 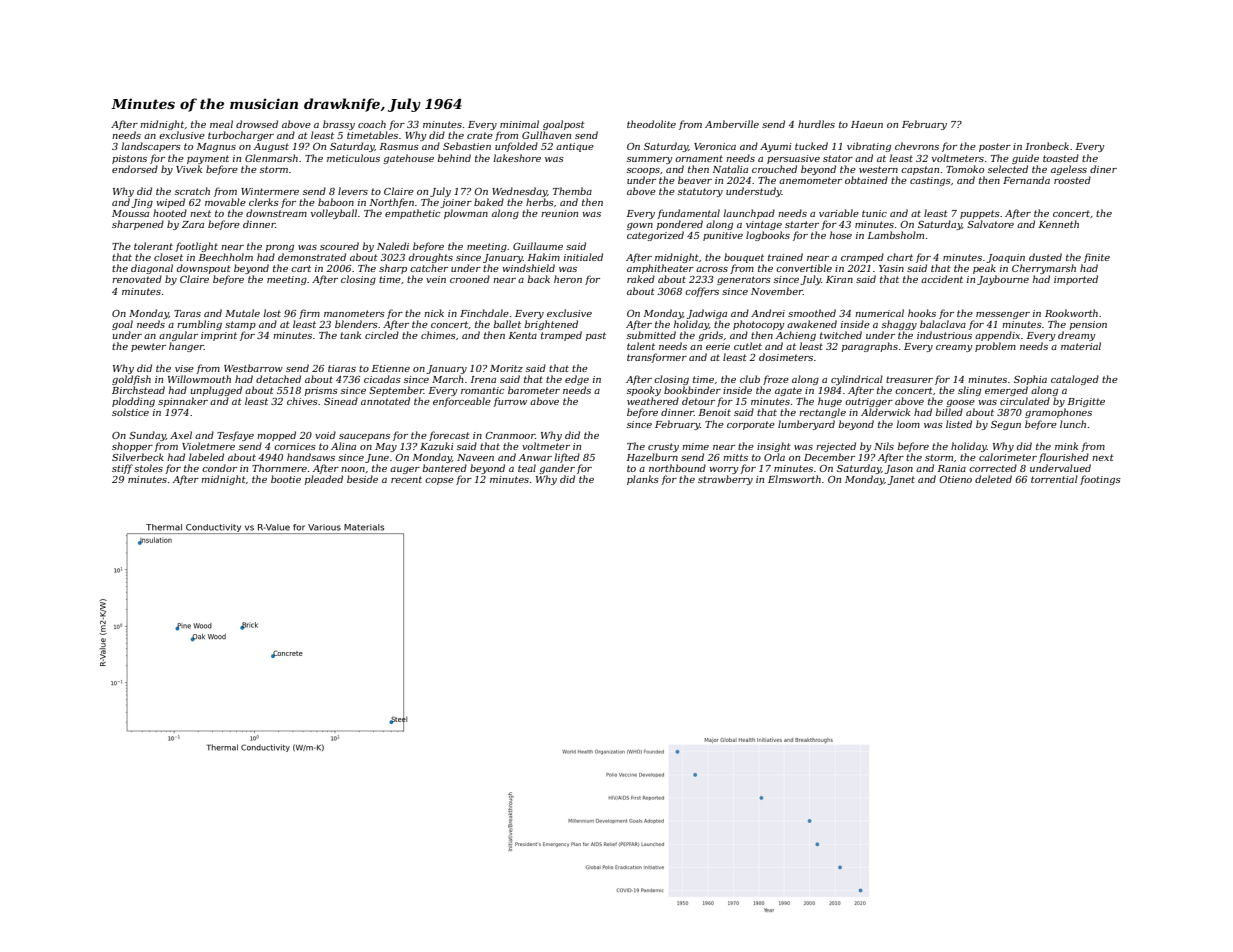 What do you see at coordinates (1030, 380) in the document?
I see `Sophia` at bounding box center [1030, 380].
